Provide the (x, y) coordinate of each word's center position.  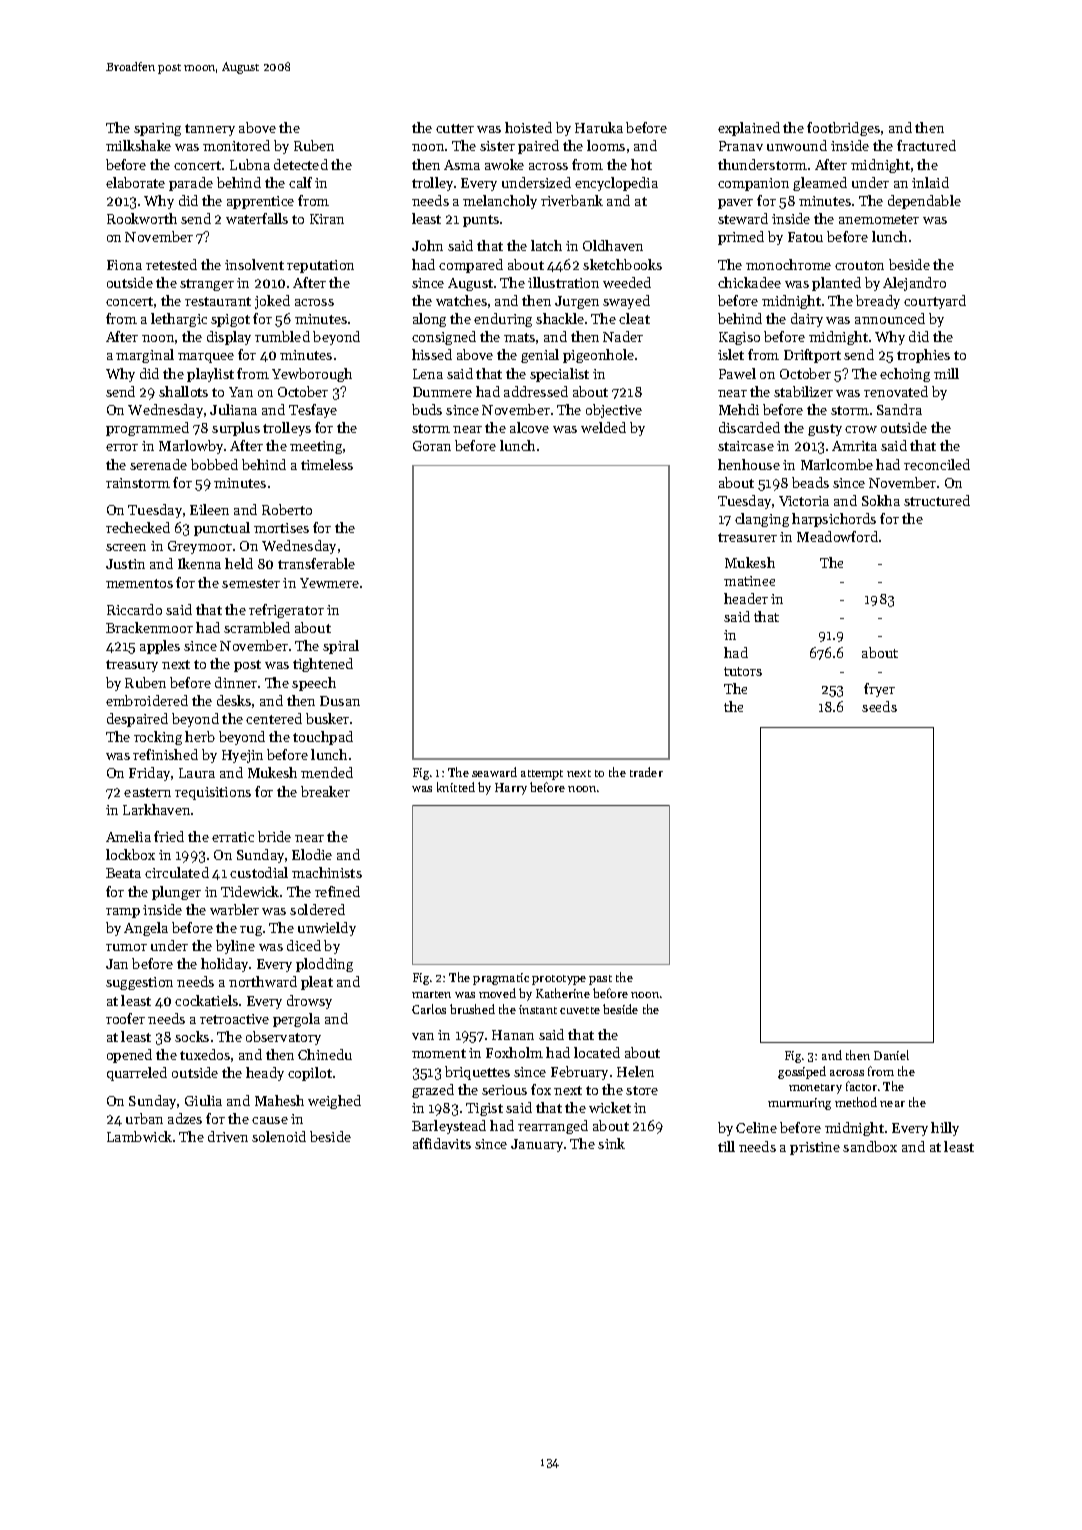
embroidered (147, 700)
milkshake (138, 145)
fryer (879, 690)
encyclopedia (616, 184)
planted (836, 284)
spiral (341, 647)
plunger (176, 893)
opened (129, 1056)
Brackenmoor (149, 627)
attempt (542, 775)
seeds (879, 706)
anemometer (879, 219)
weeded (627, 282)
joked (272, 302)
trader (646, 772)
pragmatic (501, 979)
